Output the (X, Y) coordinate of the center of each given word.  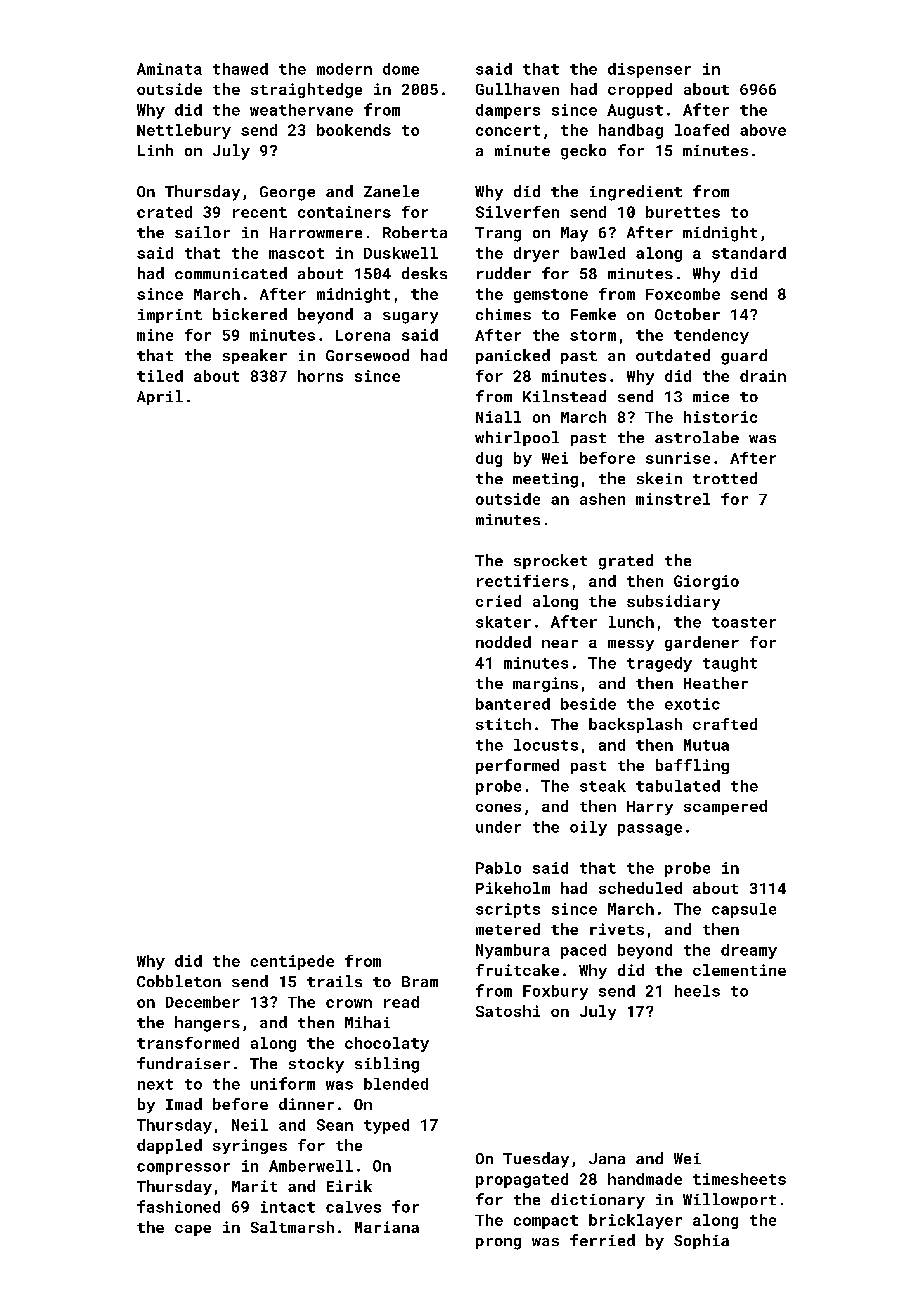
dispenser (649, 70)
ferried (602, 1240)
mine (155, 335)
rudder (504, 273)
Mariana (387, 1227)
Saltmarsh (292, 1227)
